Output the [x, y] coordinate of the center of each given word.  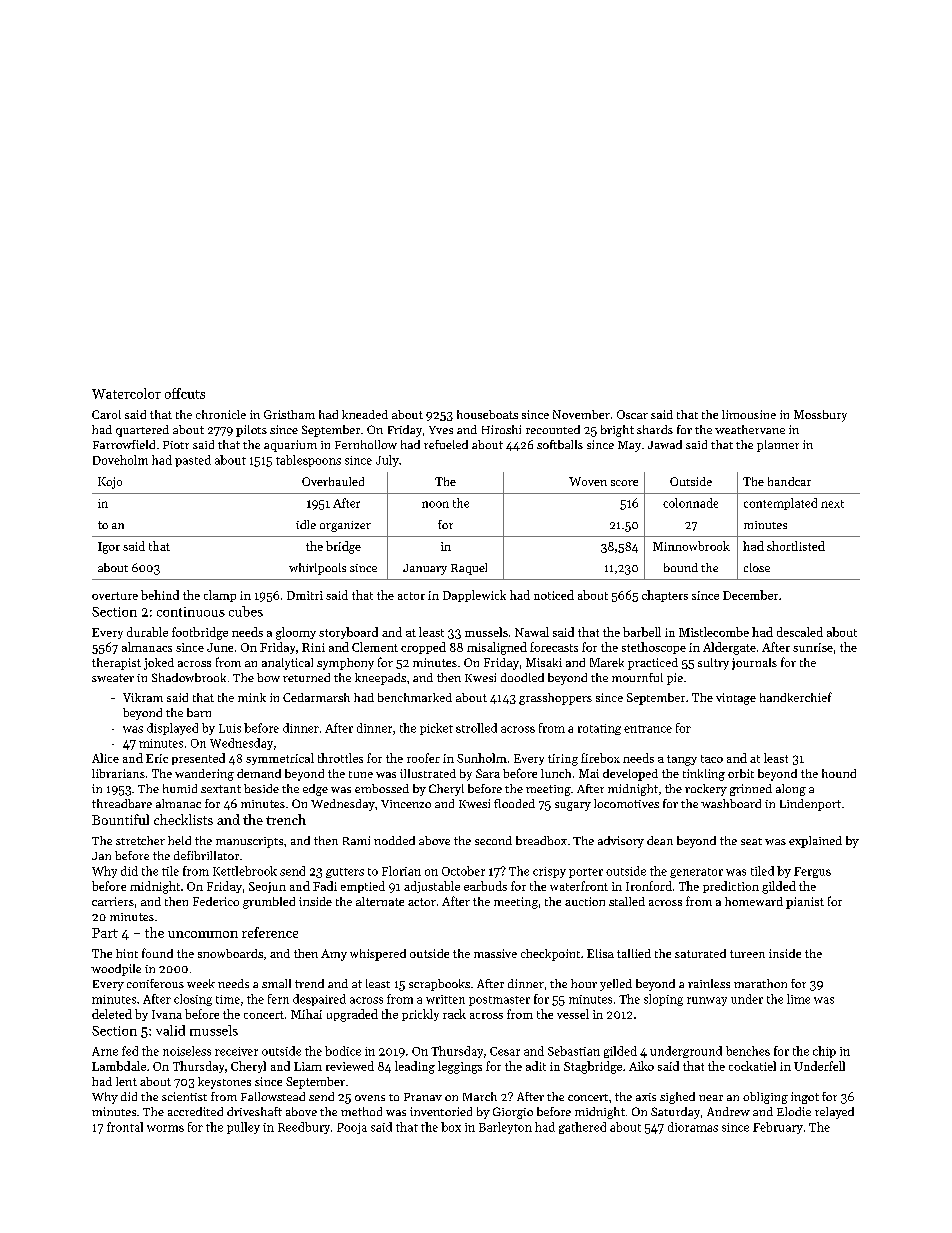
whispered [378, 955]
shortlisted [796, 546]
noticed [554, 595]
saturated [700, 953]
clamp [220, 596]
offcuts [185, 393]
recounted [553, 429]
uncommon [203, 934]
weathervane [750, 429]
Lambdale [119, 1066]
